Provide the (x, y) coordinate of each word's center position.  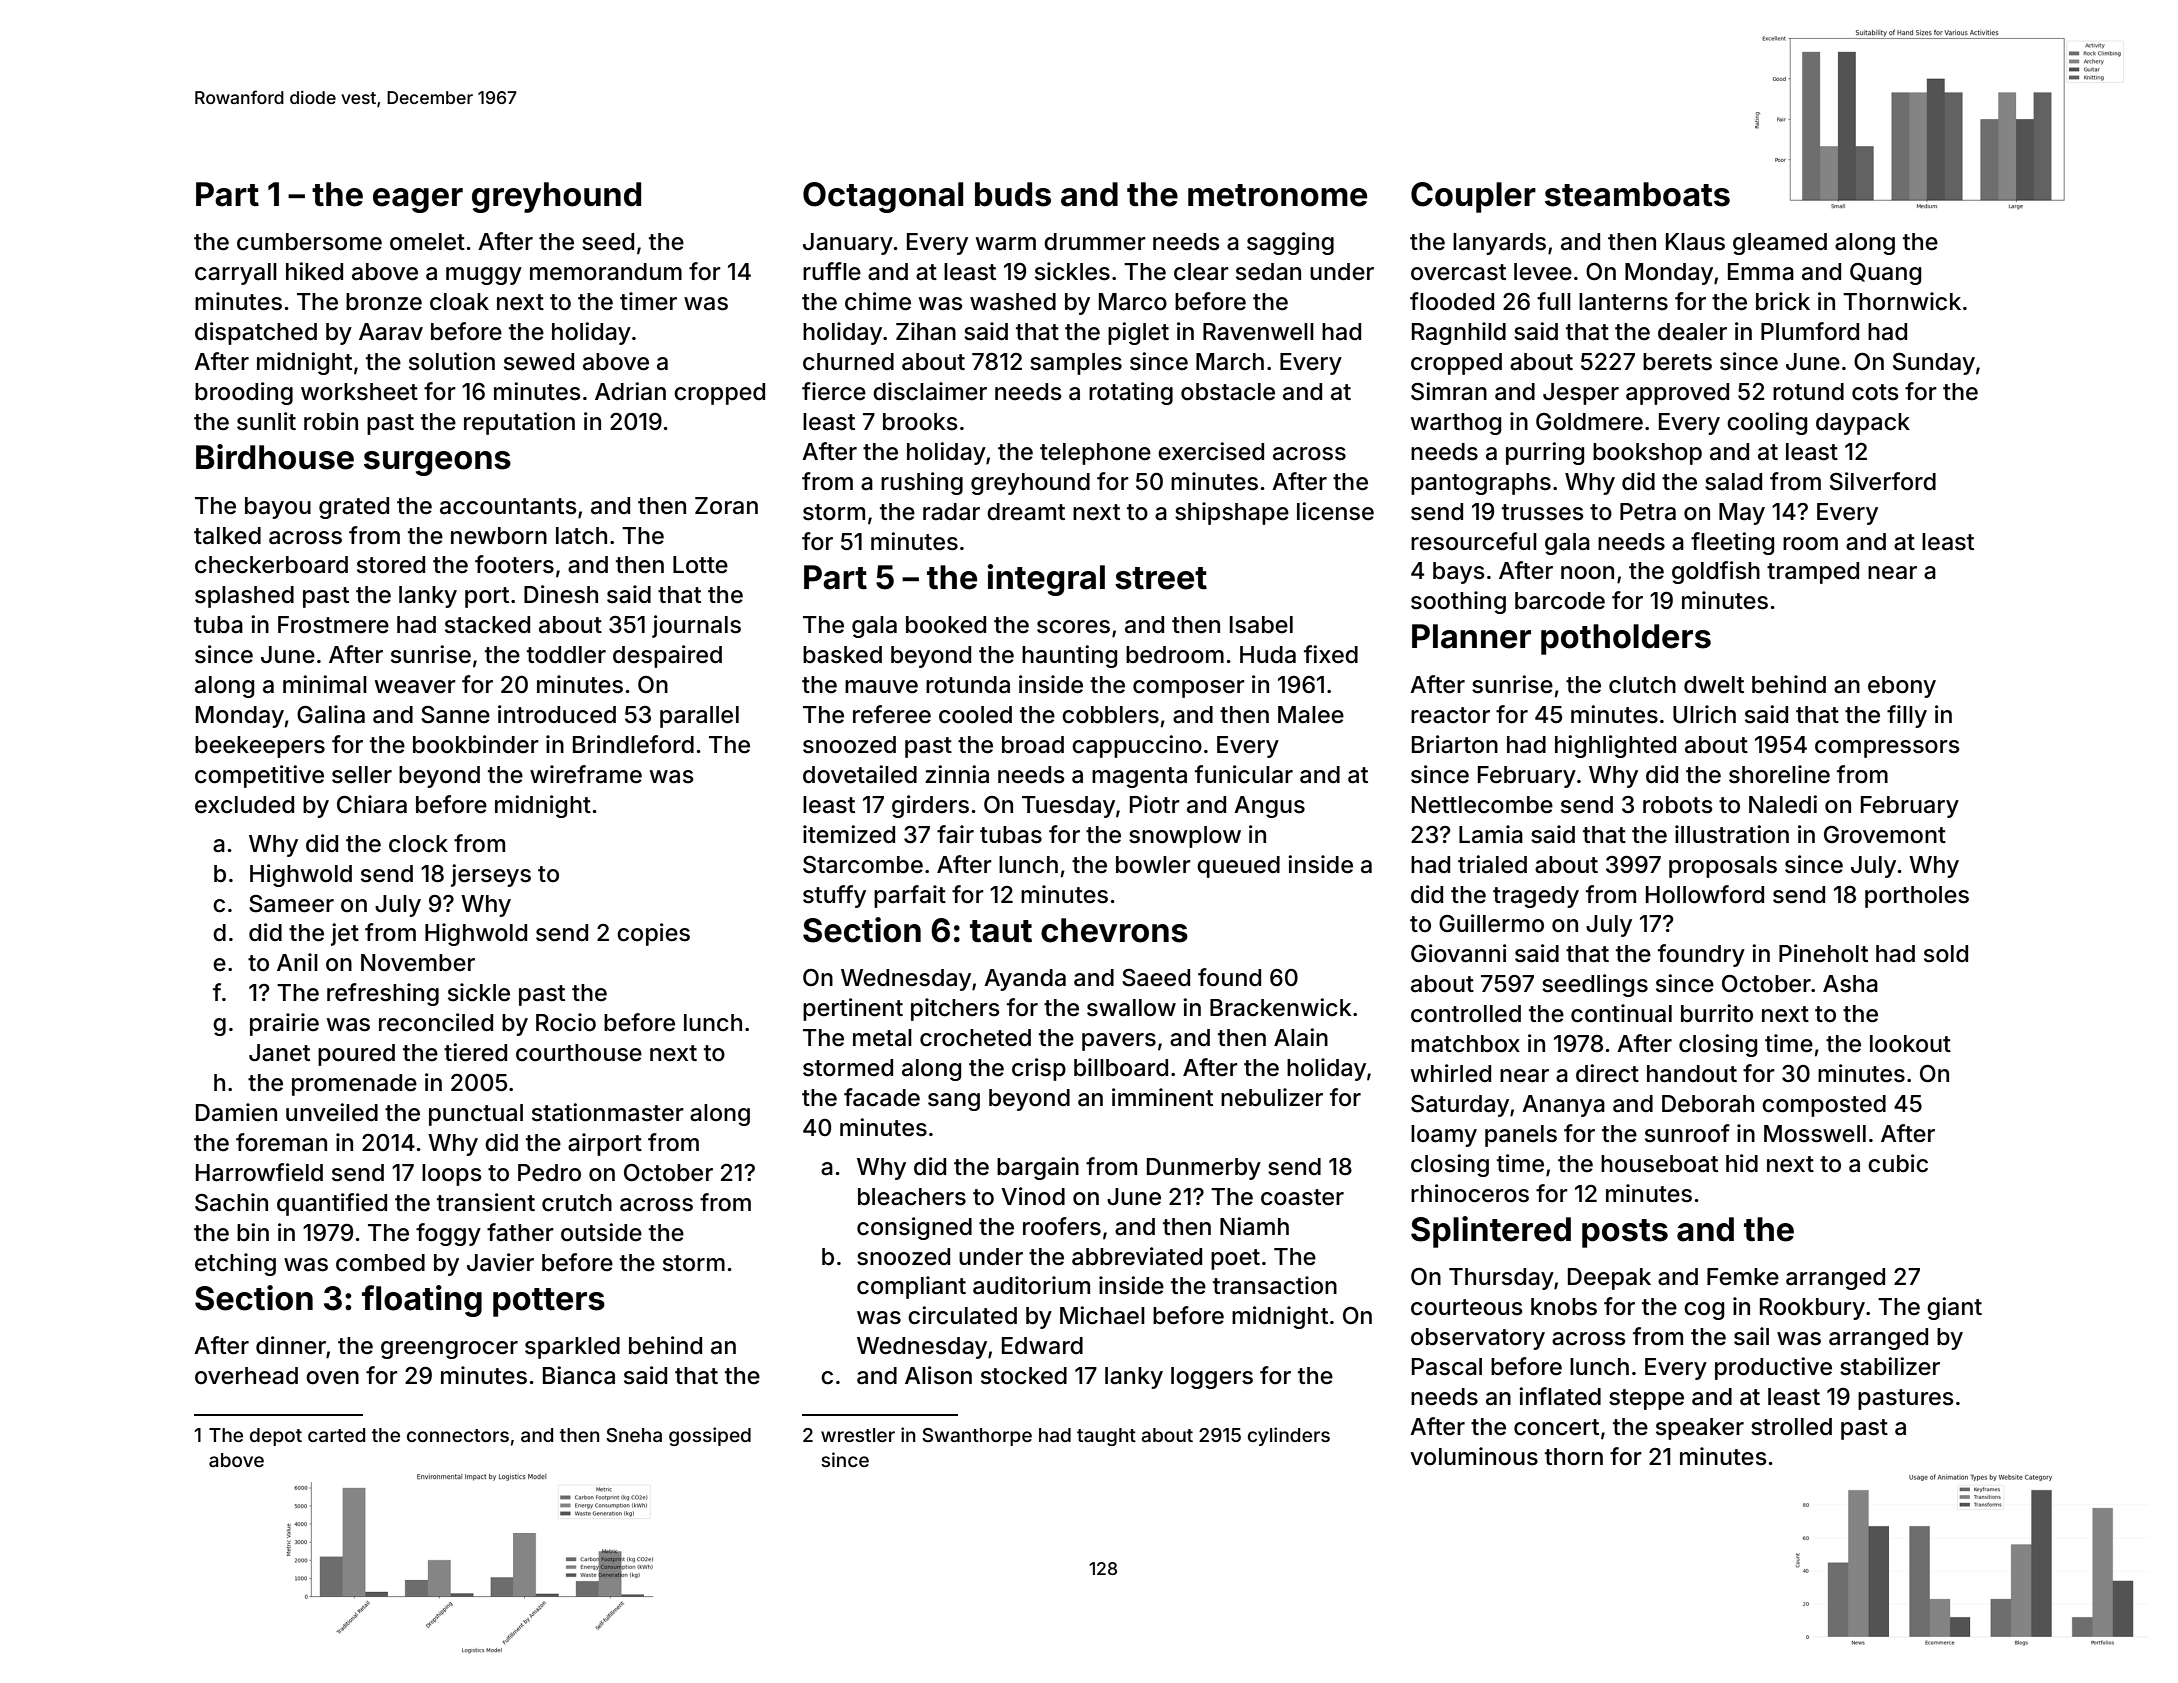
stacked (487, 625)
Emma (1761, 272)
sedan (1268, 272)
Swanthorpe (977, 1437)
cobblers (1110, 715)
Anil (297, 962)
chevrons (1114, 930)
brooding (244, 393)
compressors (1887, 749)
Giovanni (1458, 953)
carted (336, 1435)
